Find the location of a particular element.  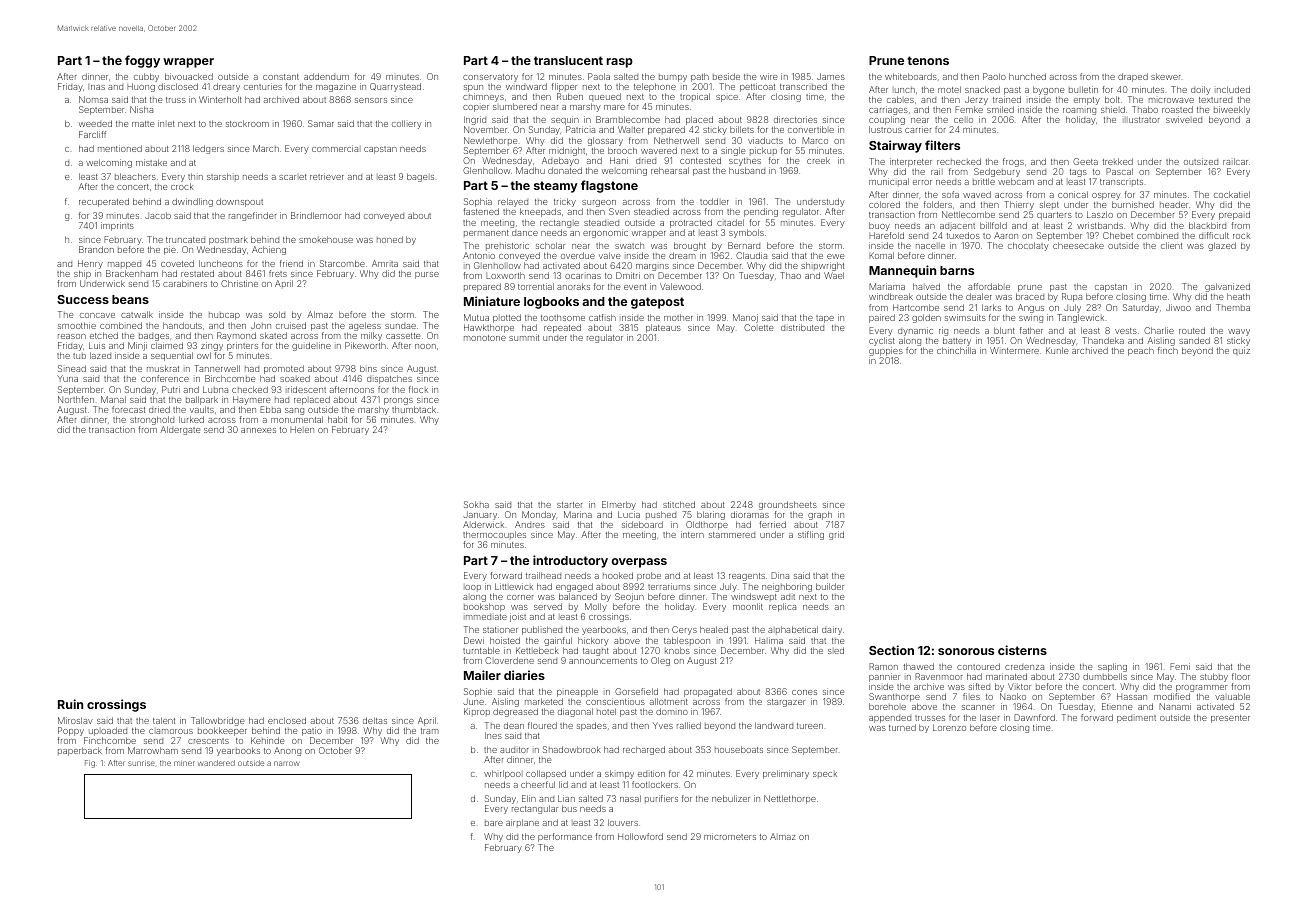

replica is located at coordinates (782, 607).
